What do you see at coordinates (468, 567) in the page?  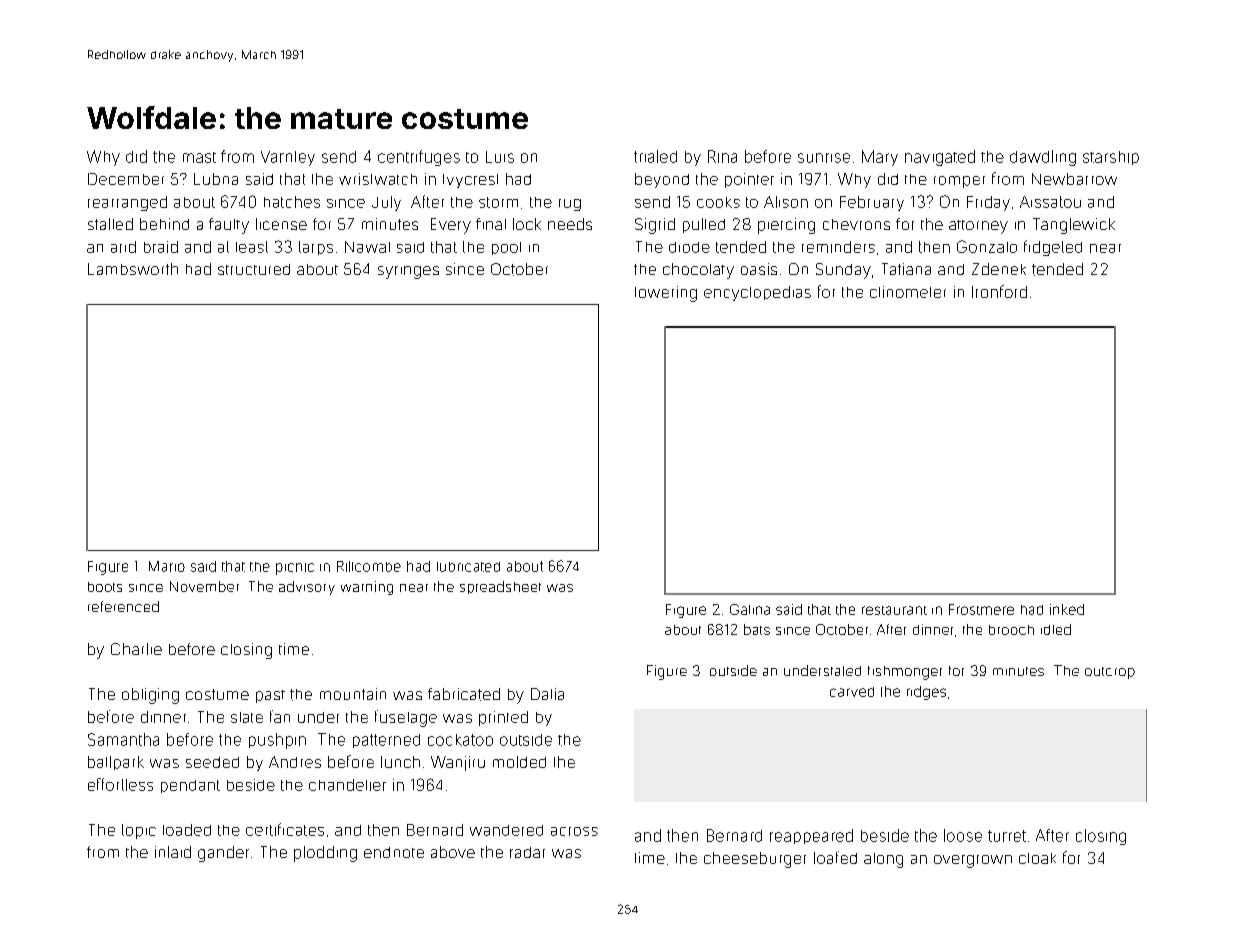 I see `lubricated` at bounding box center [468, 567].
